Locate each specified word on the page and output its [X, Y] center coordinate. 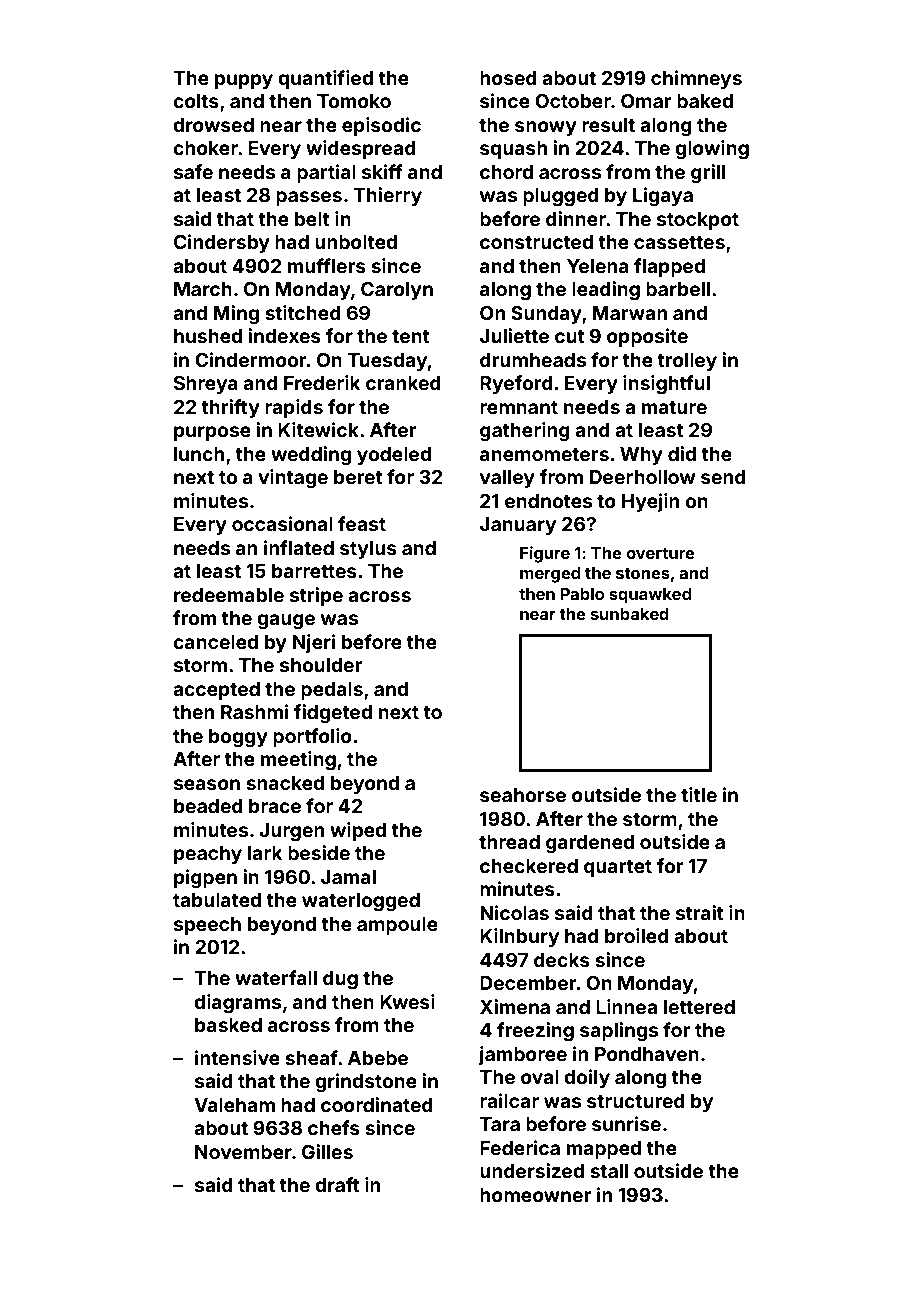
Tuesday [387, 362]
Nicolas [514, 912]
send [723, 477]
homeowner [536, 1195]
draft [337, 1184]
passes [309, 198]
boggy [238, 738]
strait [700, 912]
